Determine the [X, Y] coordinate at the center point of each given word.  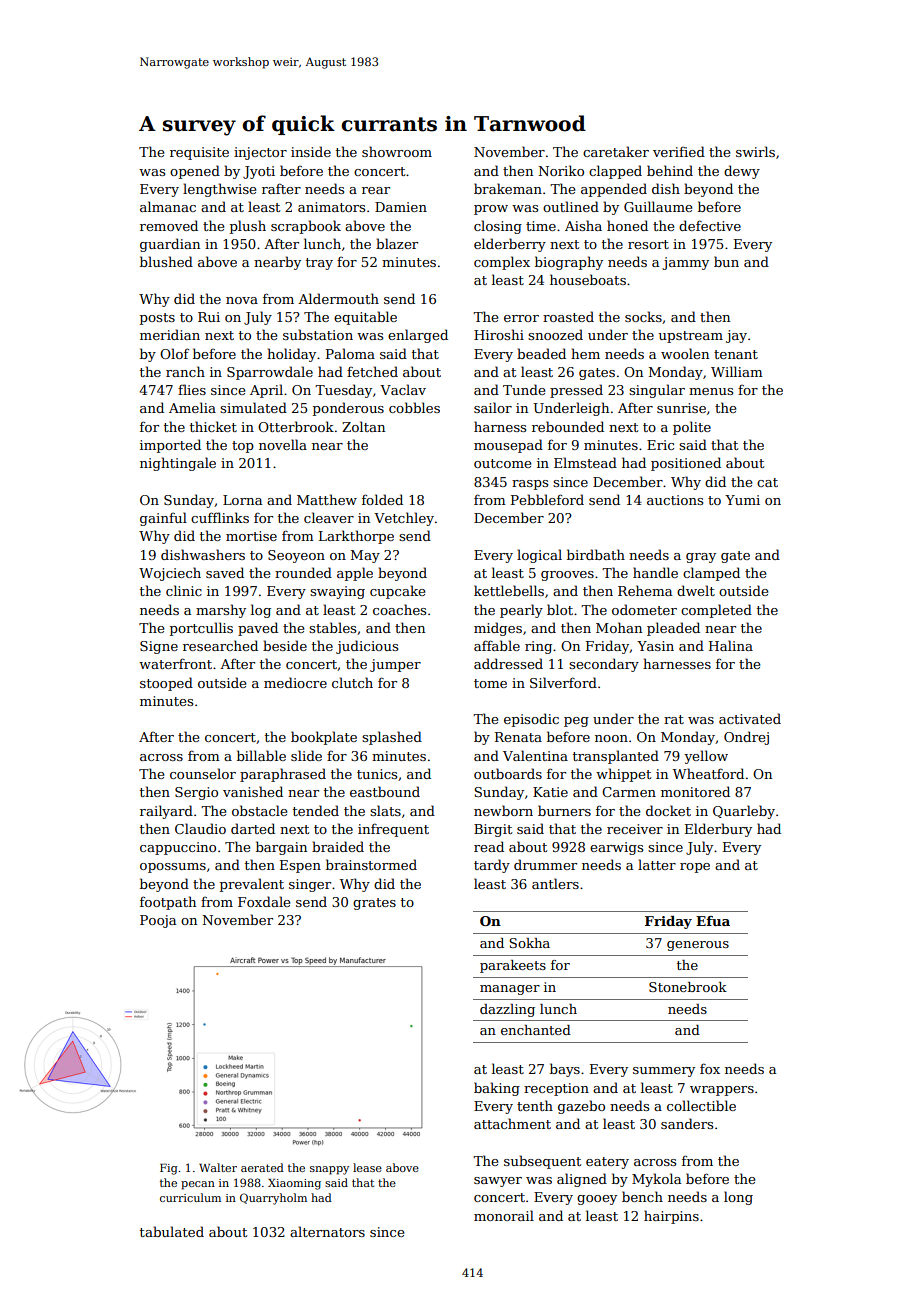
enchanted [536, 1030]
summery [664, 1072]
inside [311, 151]
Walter [218, 1167]
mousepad [508, 446]
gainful [163, 519]
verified [679, 151]
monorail [504, 1215]
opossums [173, 868]
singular [657, 391]
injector [260, 153]
